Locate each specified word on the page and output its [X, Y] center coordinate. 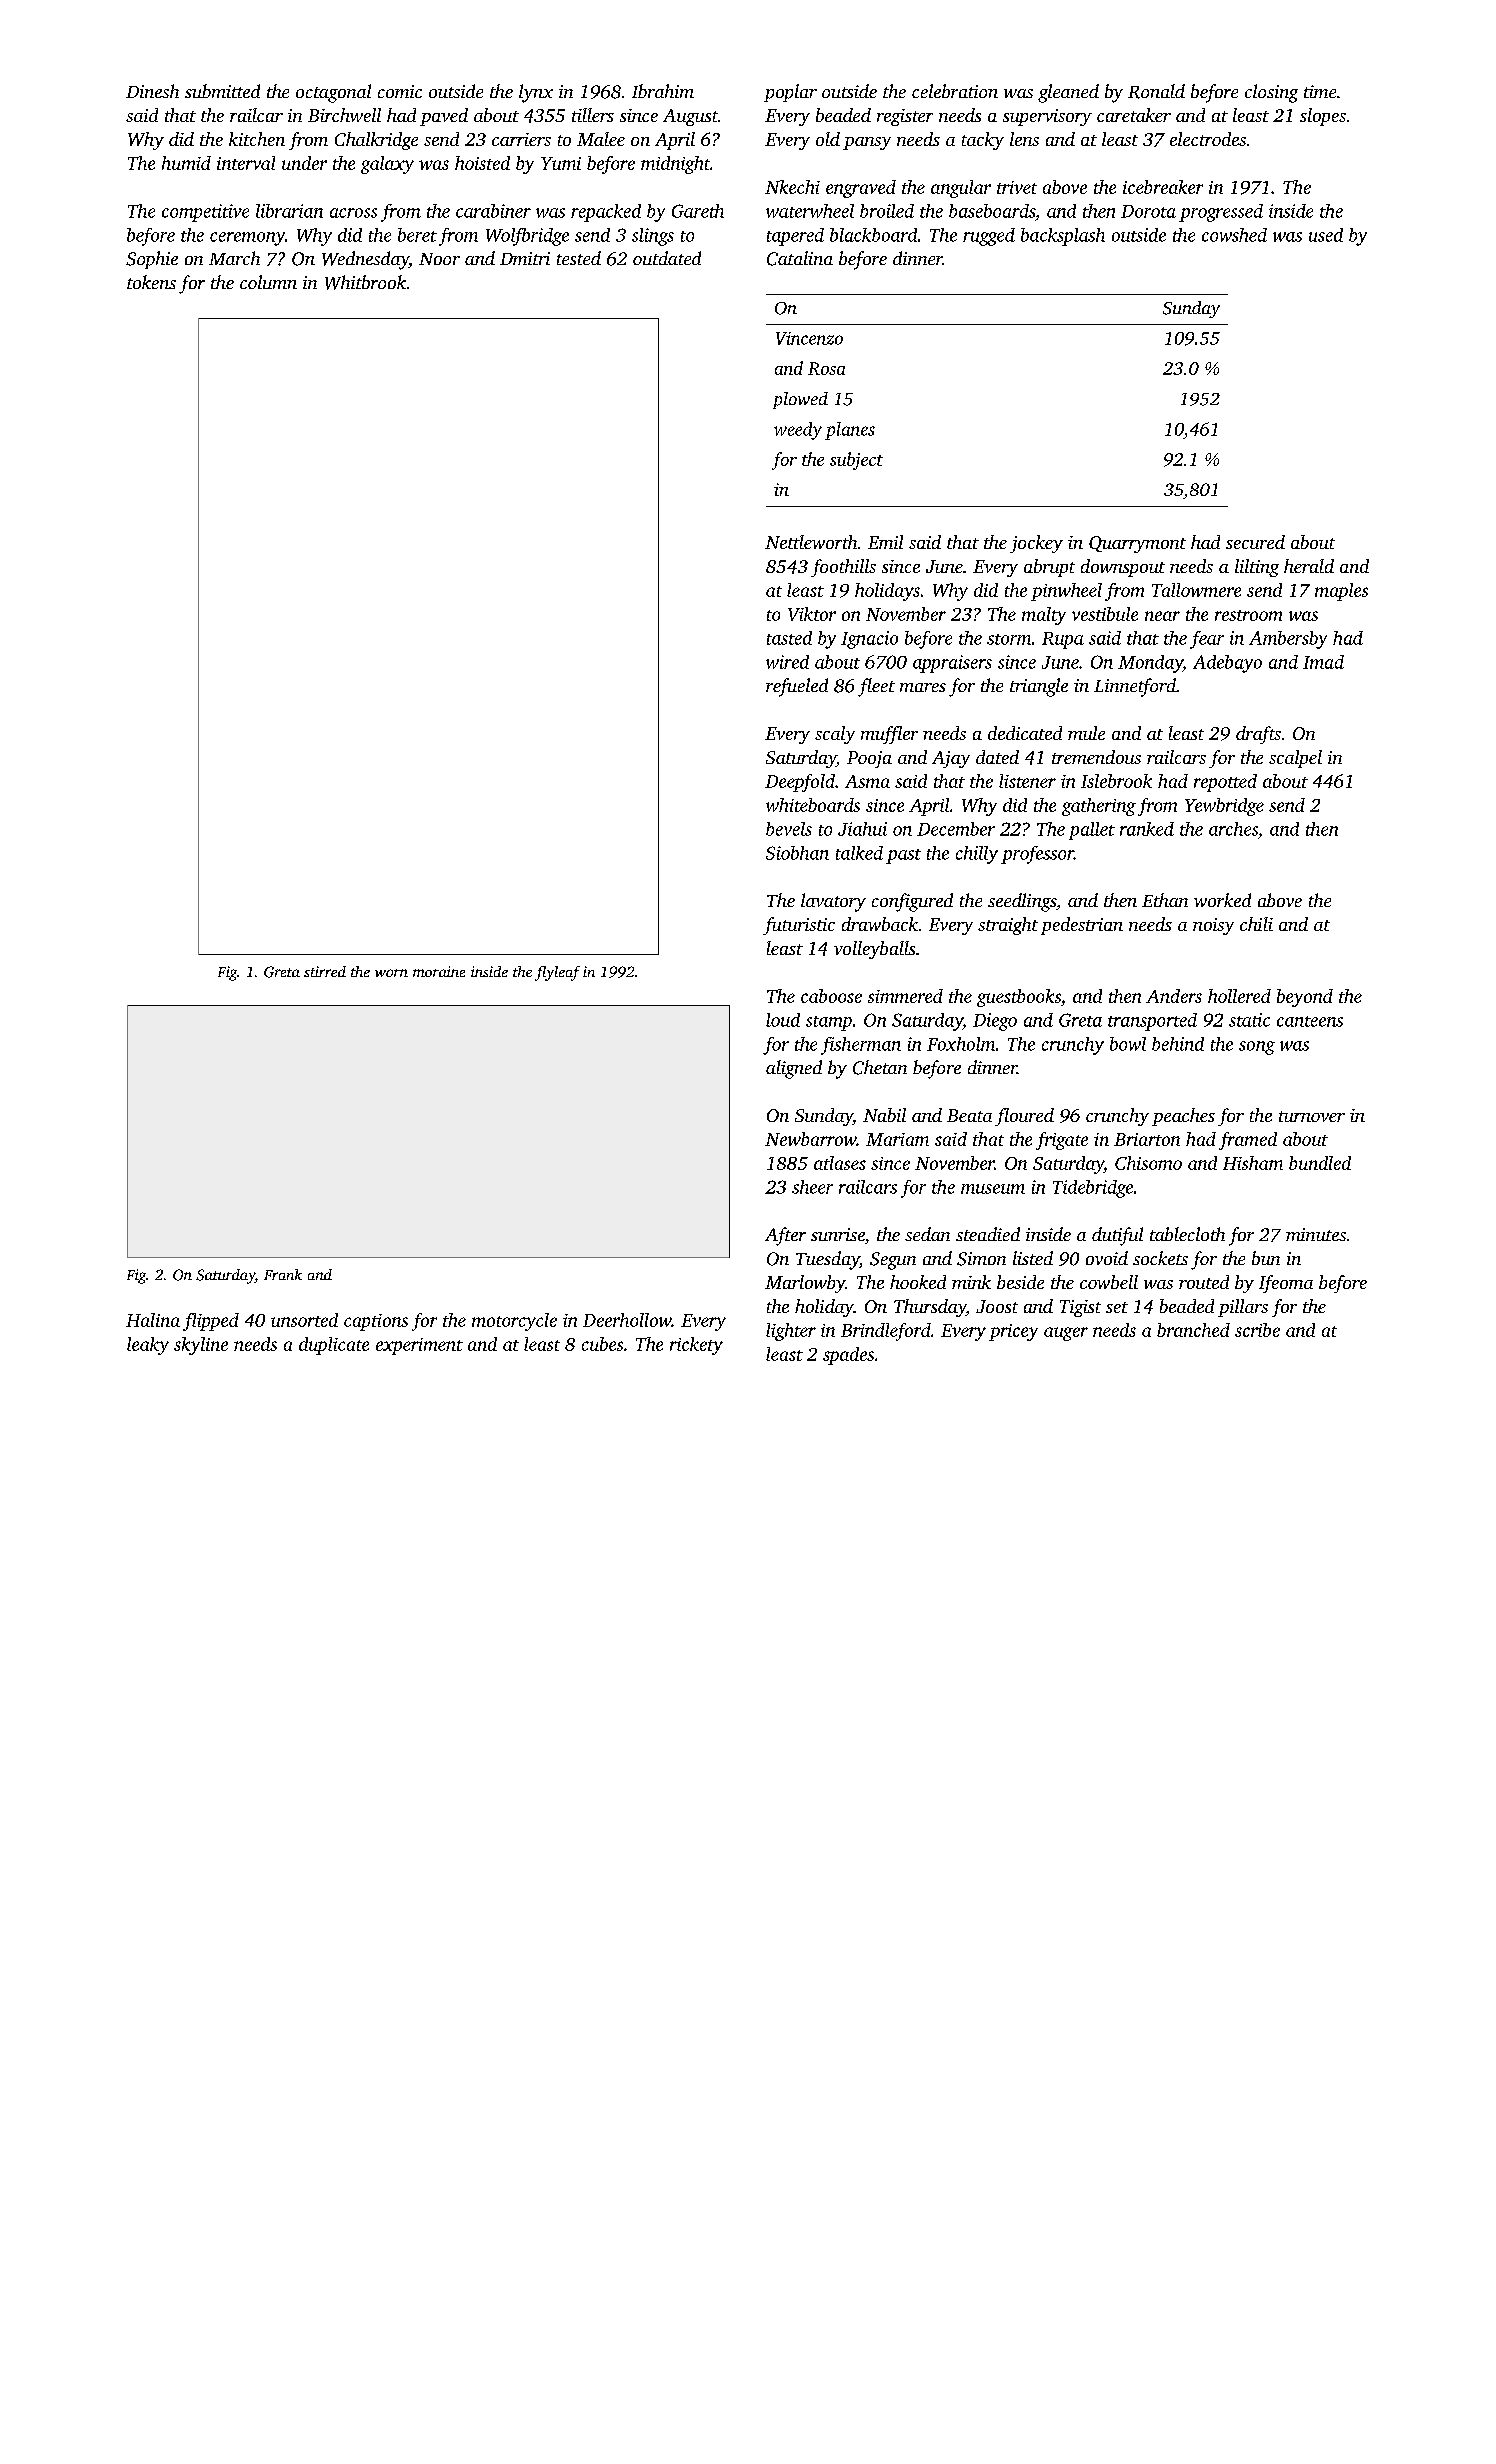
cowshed [1234, 235]
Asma [867, 781]
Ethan [1165, 900]
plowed [800, 400]
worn [391, 973]
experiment [419, 1346]
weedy [798, 431]
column [268, 282]
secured [1255, 542]
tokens [151, 282]
